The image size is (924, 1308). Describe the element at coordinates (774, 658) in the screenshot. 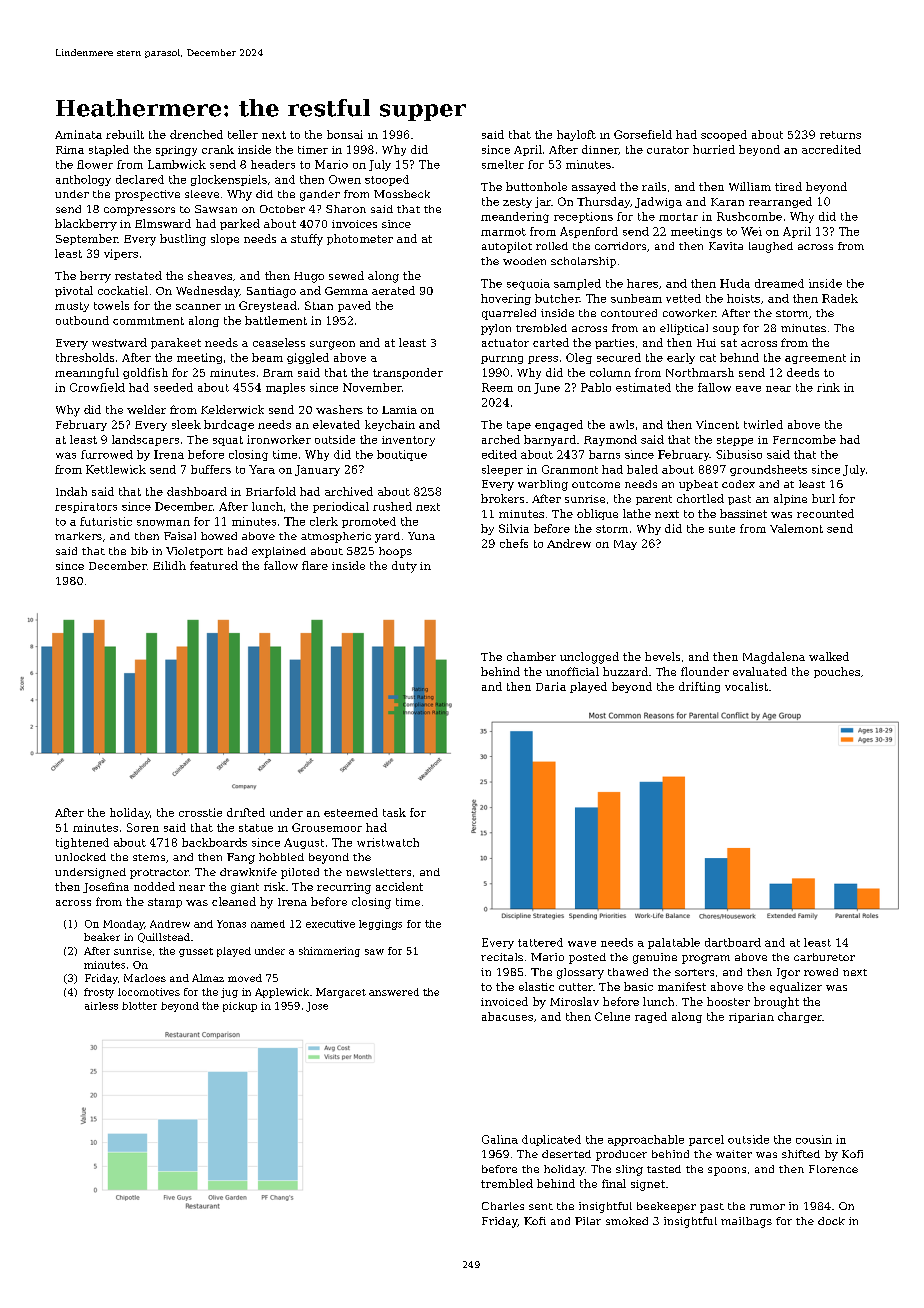

I see `Magdalena` at that location.
